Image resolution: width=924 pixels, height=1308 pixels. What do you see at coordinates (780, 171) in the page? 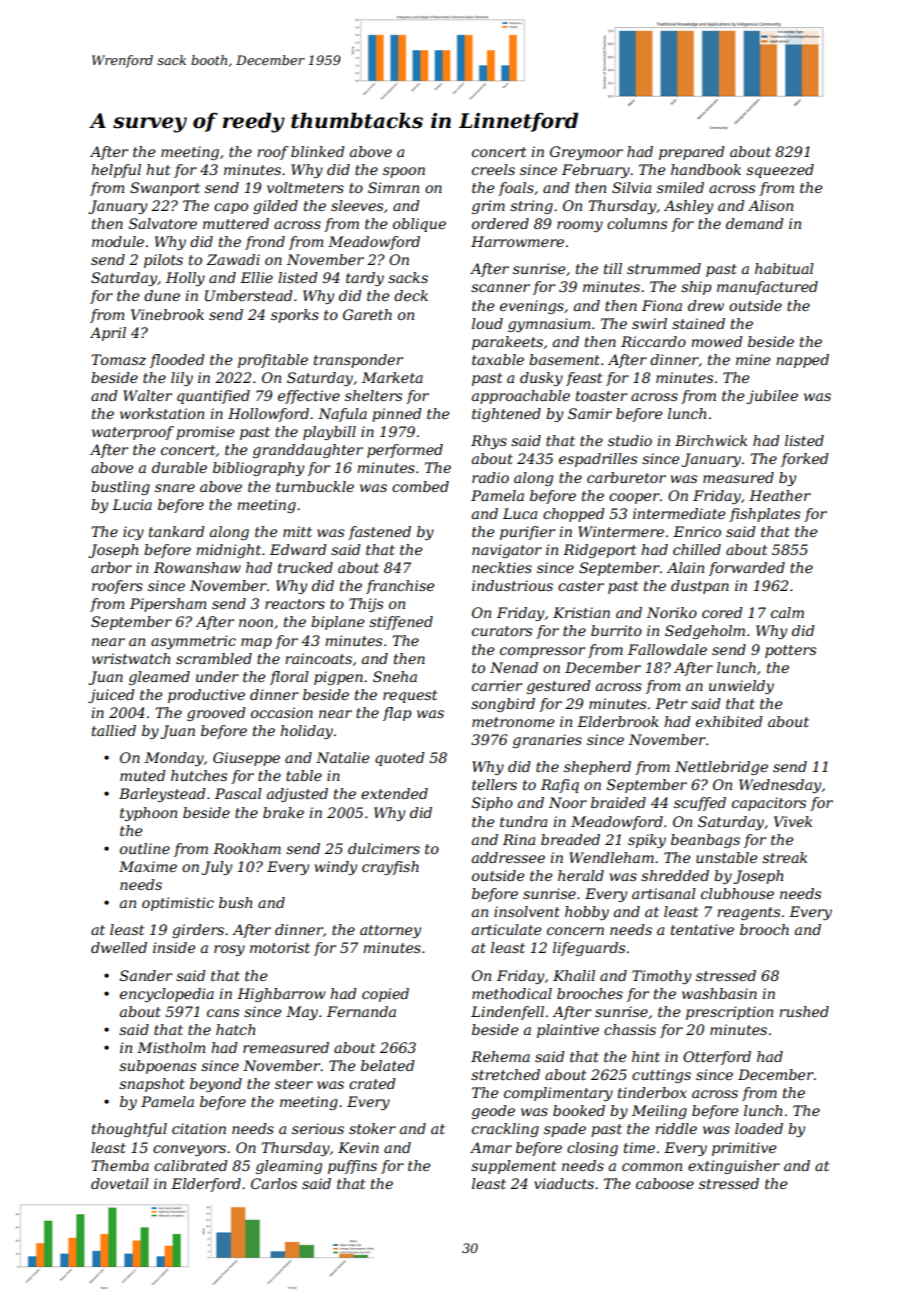
I see `squeezed` at bounding box center [780, 171].
